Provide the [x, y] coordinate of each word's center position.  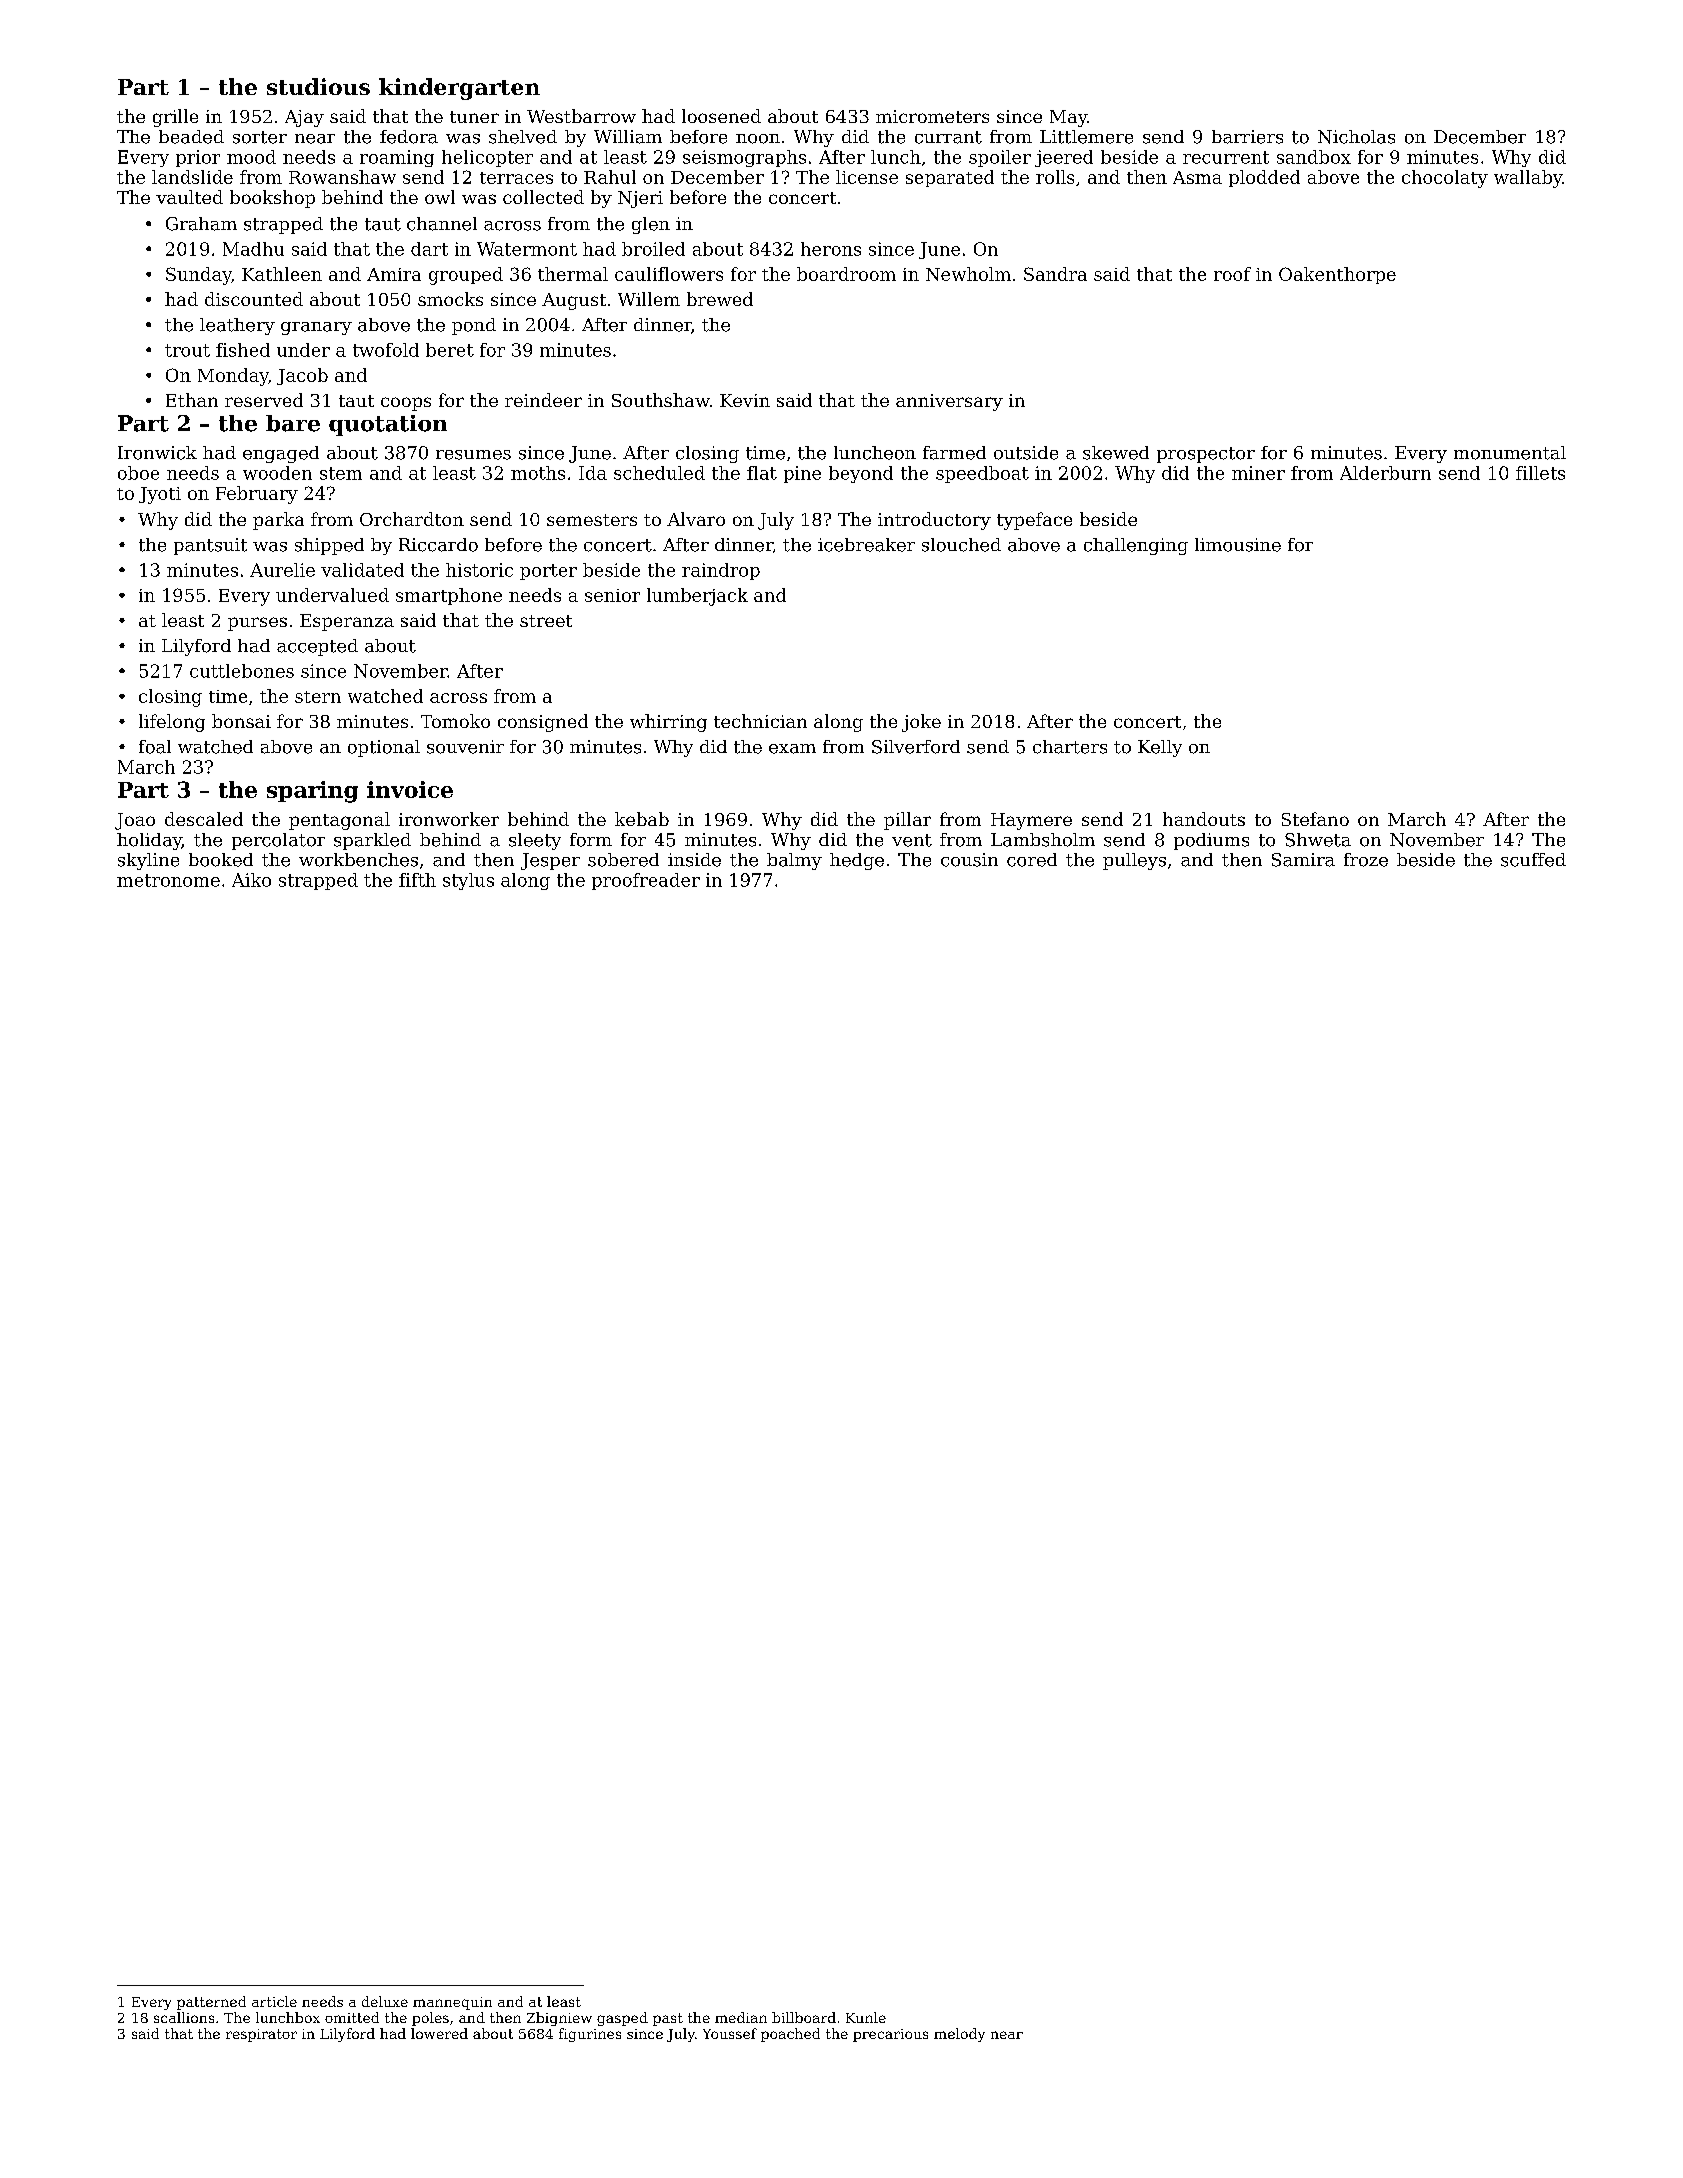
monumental [1510, 453]
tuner [474, 117]
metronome [168, 880]
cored [1032, 860]
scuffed [1533, 860]
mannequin [452, 2003]
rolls [1055, 177]
